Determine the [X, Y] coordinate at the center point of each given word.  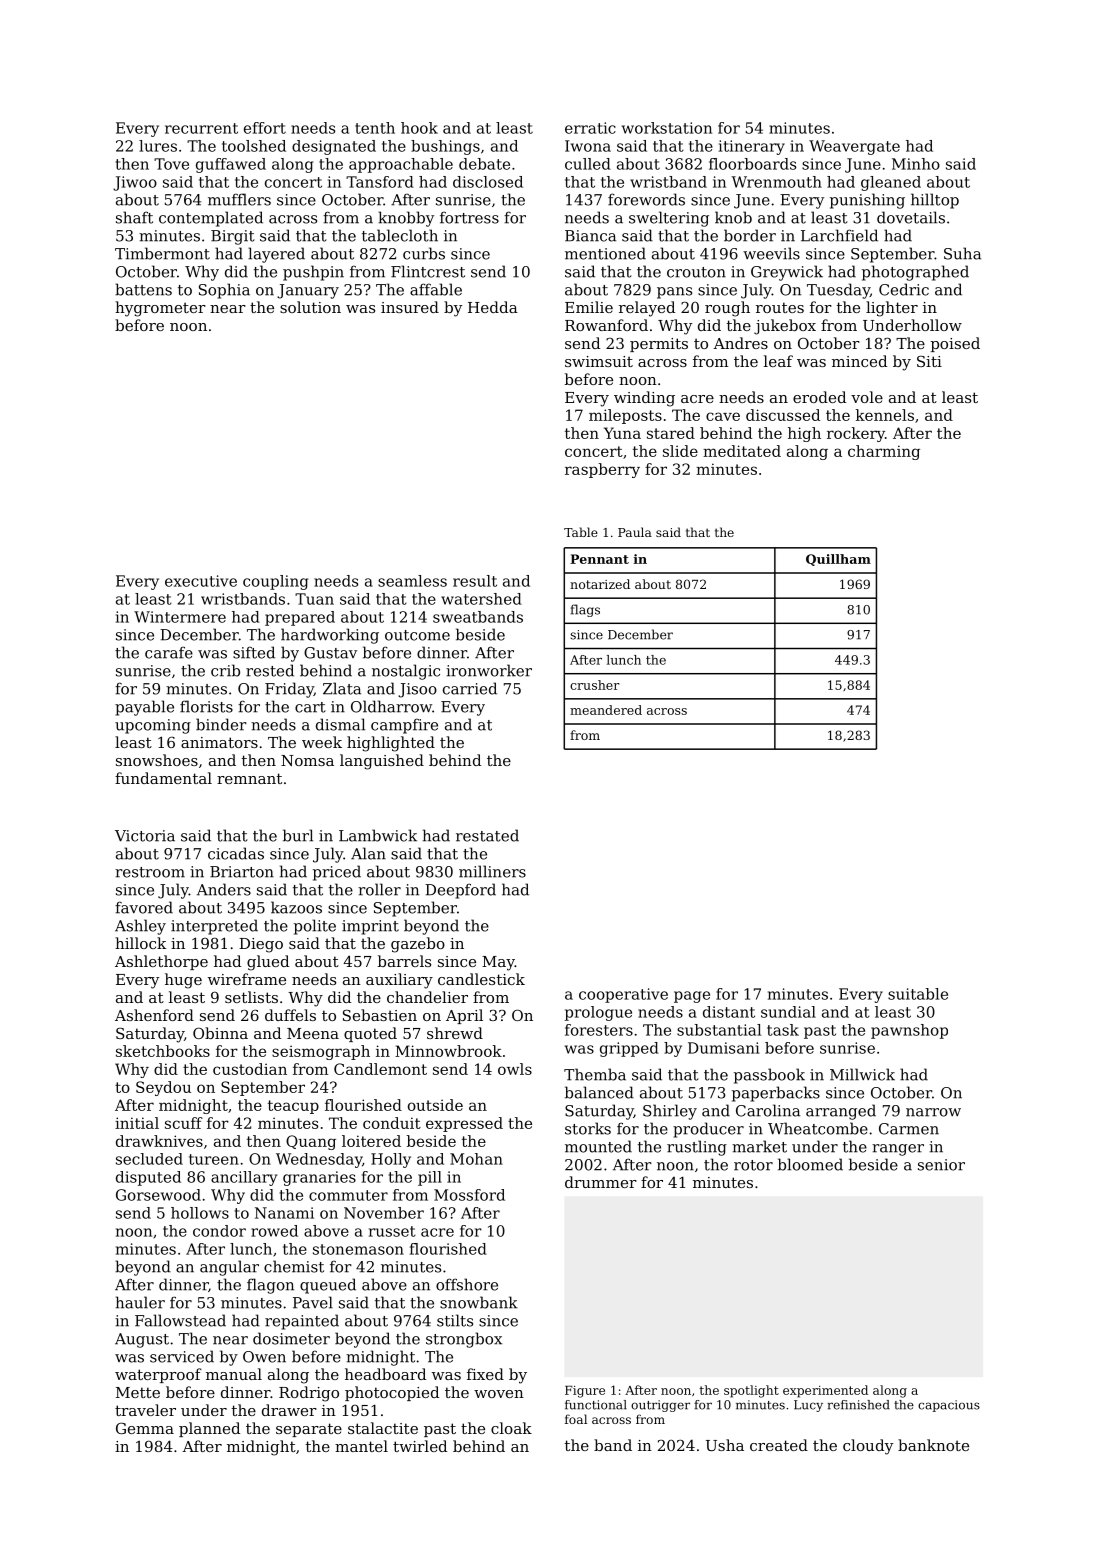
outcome [417, 635]
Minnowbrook [448, 1051]
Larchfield [839, 235]
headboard [385, 1374]
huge [183, 981]
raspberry [602, 470]
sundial [788, 1012]
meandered [606, 710]
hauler [140, 1302]
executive [201, 581]
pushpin [313, 273]
